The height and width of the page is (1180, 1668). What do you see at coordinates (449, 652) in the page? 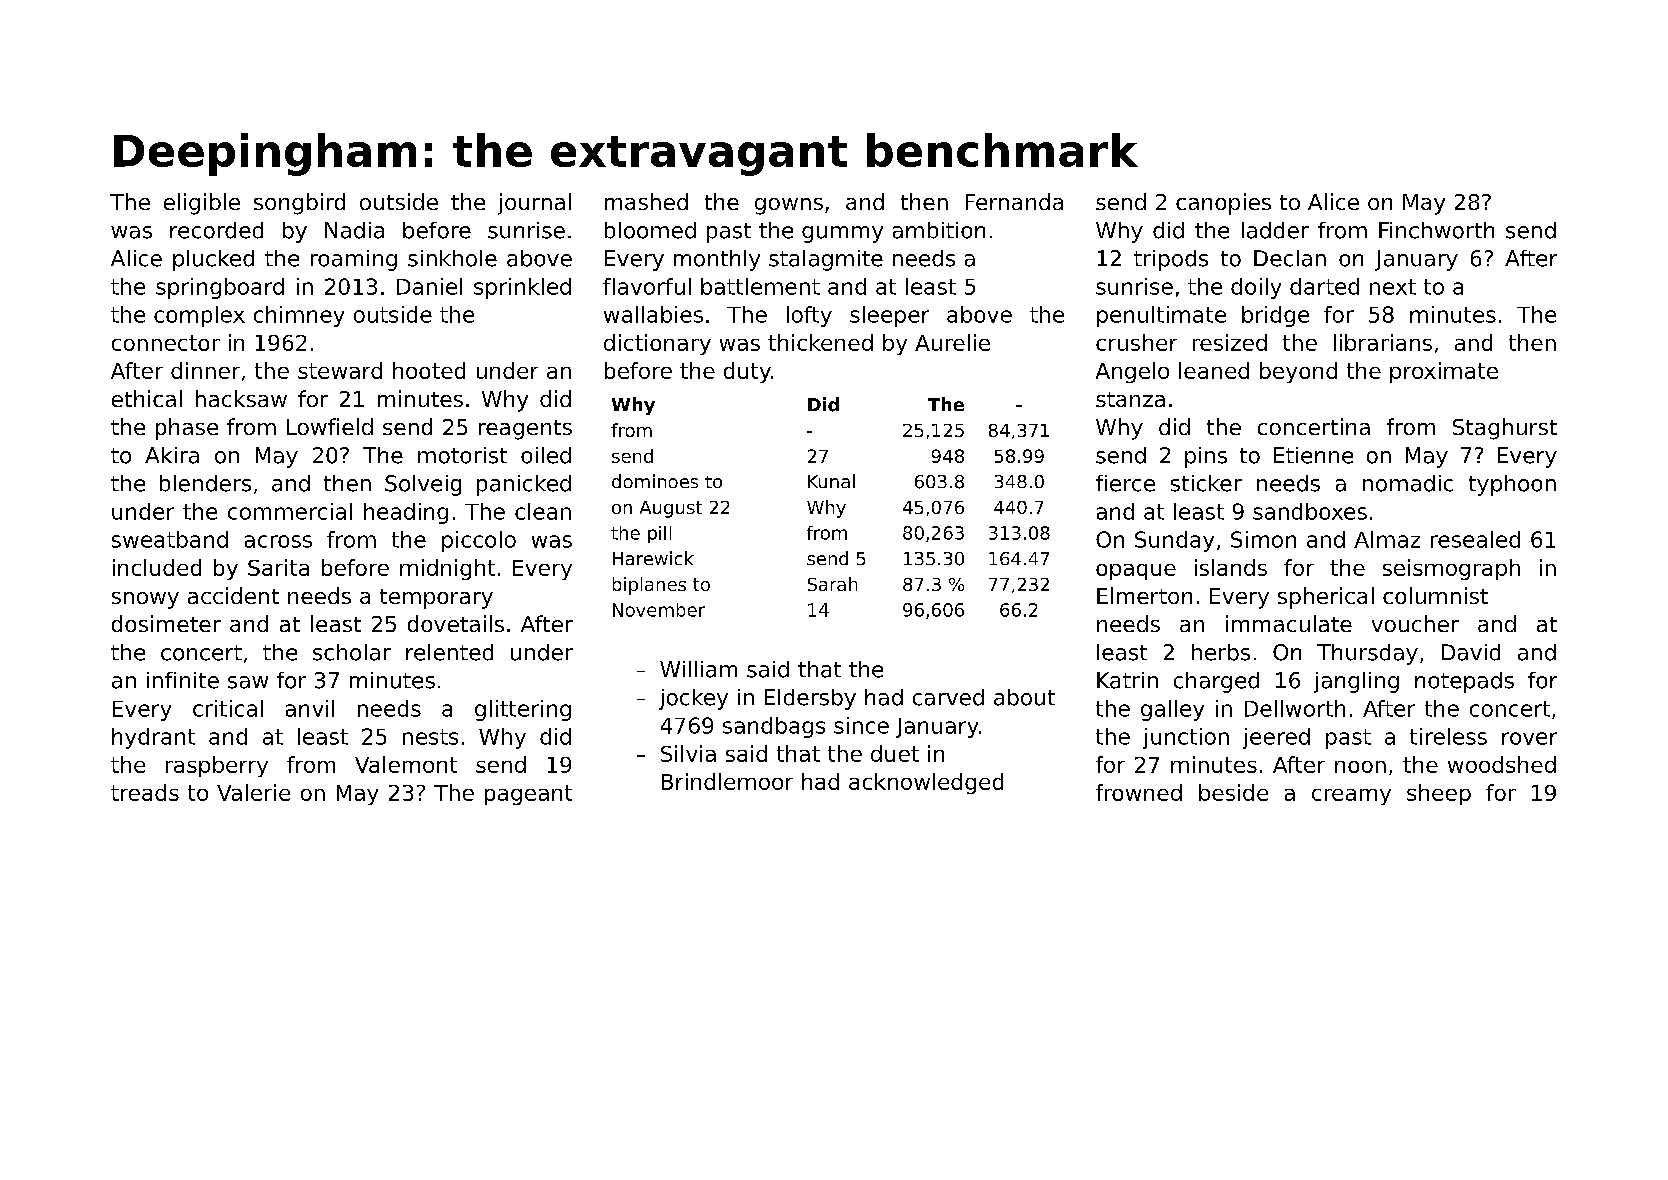
I see `relented` at bounding box center [449, 652].
